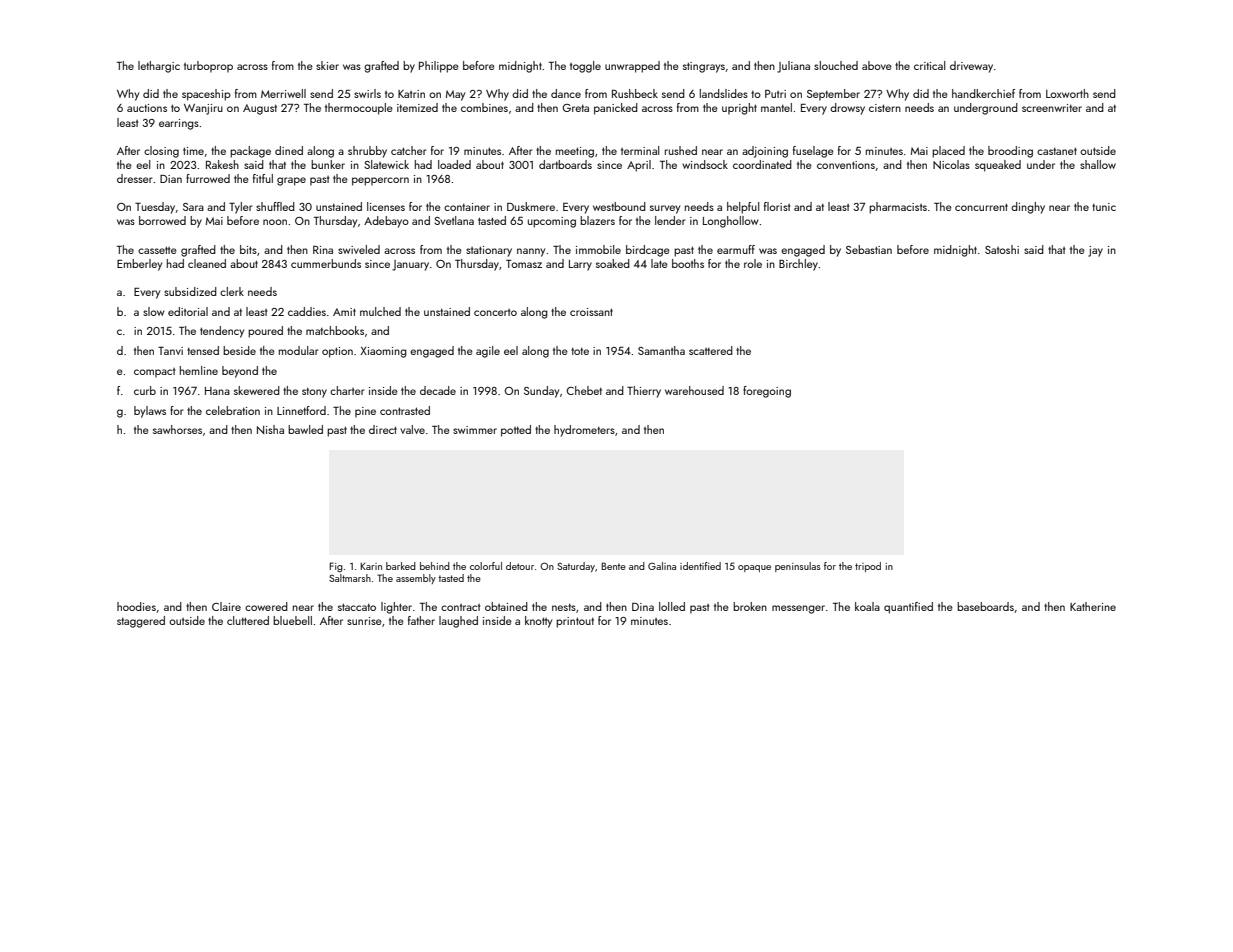  What do you see at coordinates (868, 567) in the screenshot?
I see `tripod` at bounding box center [868, 567].
